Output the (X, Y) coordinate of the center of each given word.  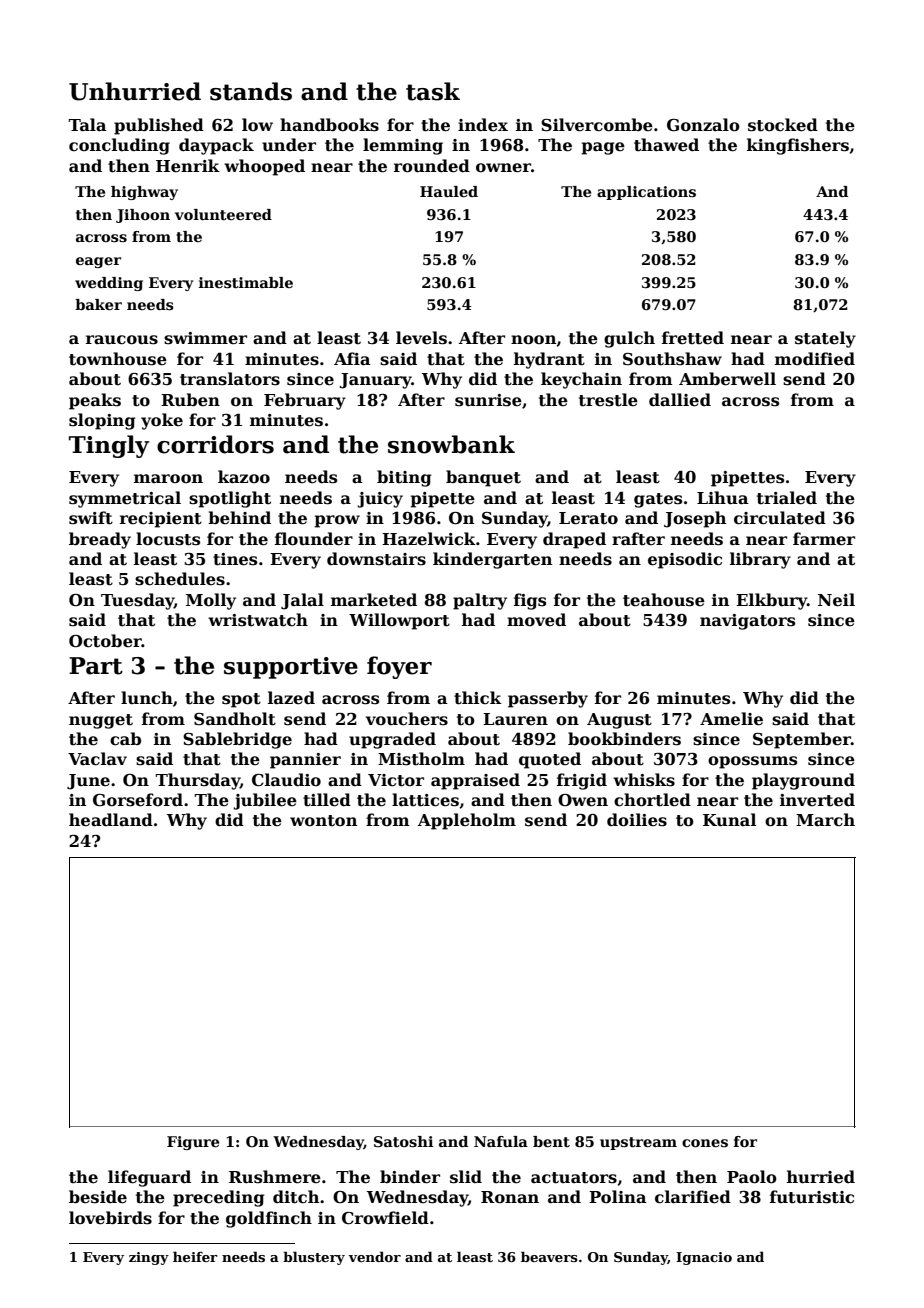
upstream (638, 1143)
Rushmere (275, 1177)
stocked (783, 125)
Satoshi (403, 1141)
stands (251, 91)
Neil (836, 600)
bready (100, 540)
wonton (323, 821)
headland (111, 820)
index (483, 125)
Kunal (729, 820)
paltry (480, 601)
